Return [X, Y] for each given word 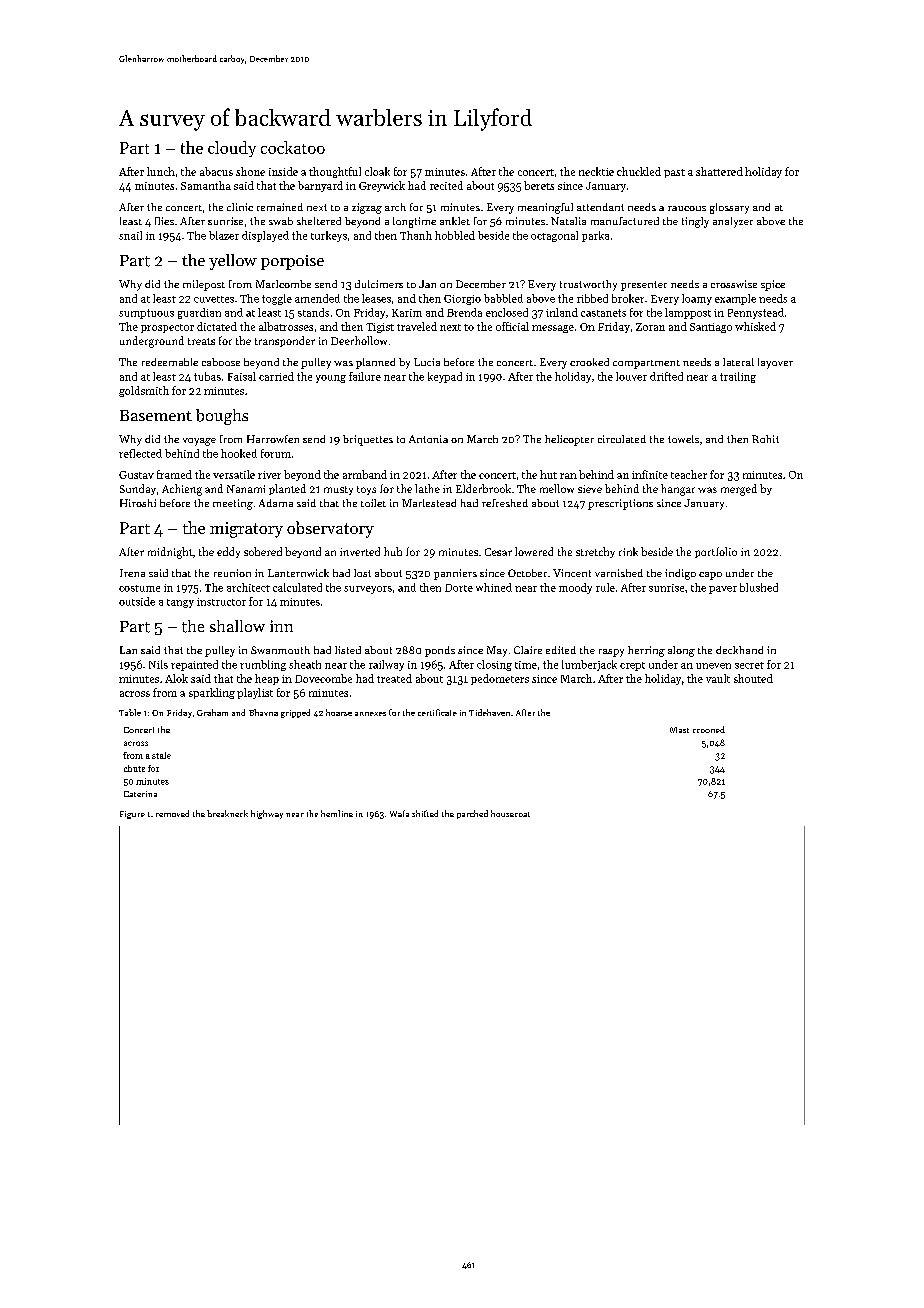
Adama [276, 503]
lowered [534, 551]
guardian [199, 313]
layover [775, 363]
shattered [719, 171]
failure [365, 376]
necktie [596, 171]
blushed [759, 587]
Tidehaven [489, 712]
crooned [709, 729]
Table [130, 712]
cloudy [232, 149]
